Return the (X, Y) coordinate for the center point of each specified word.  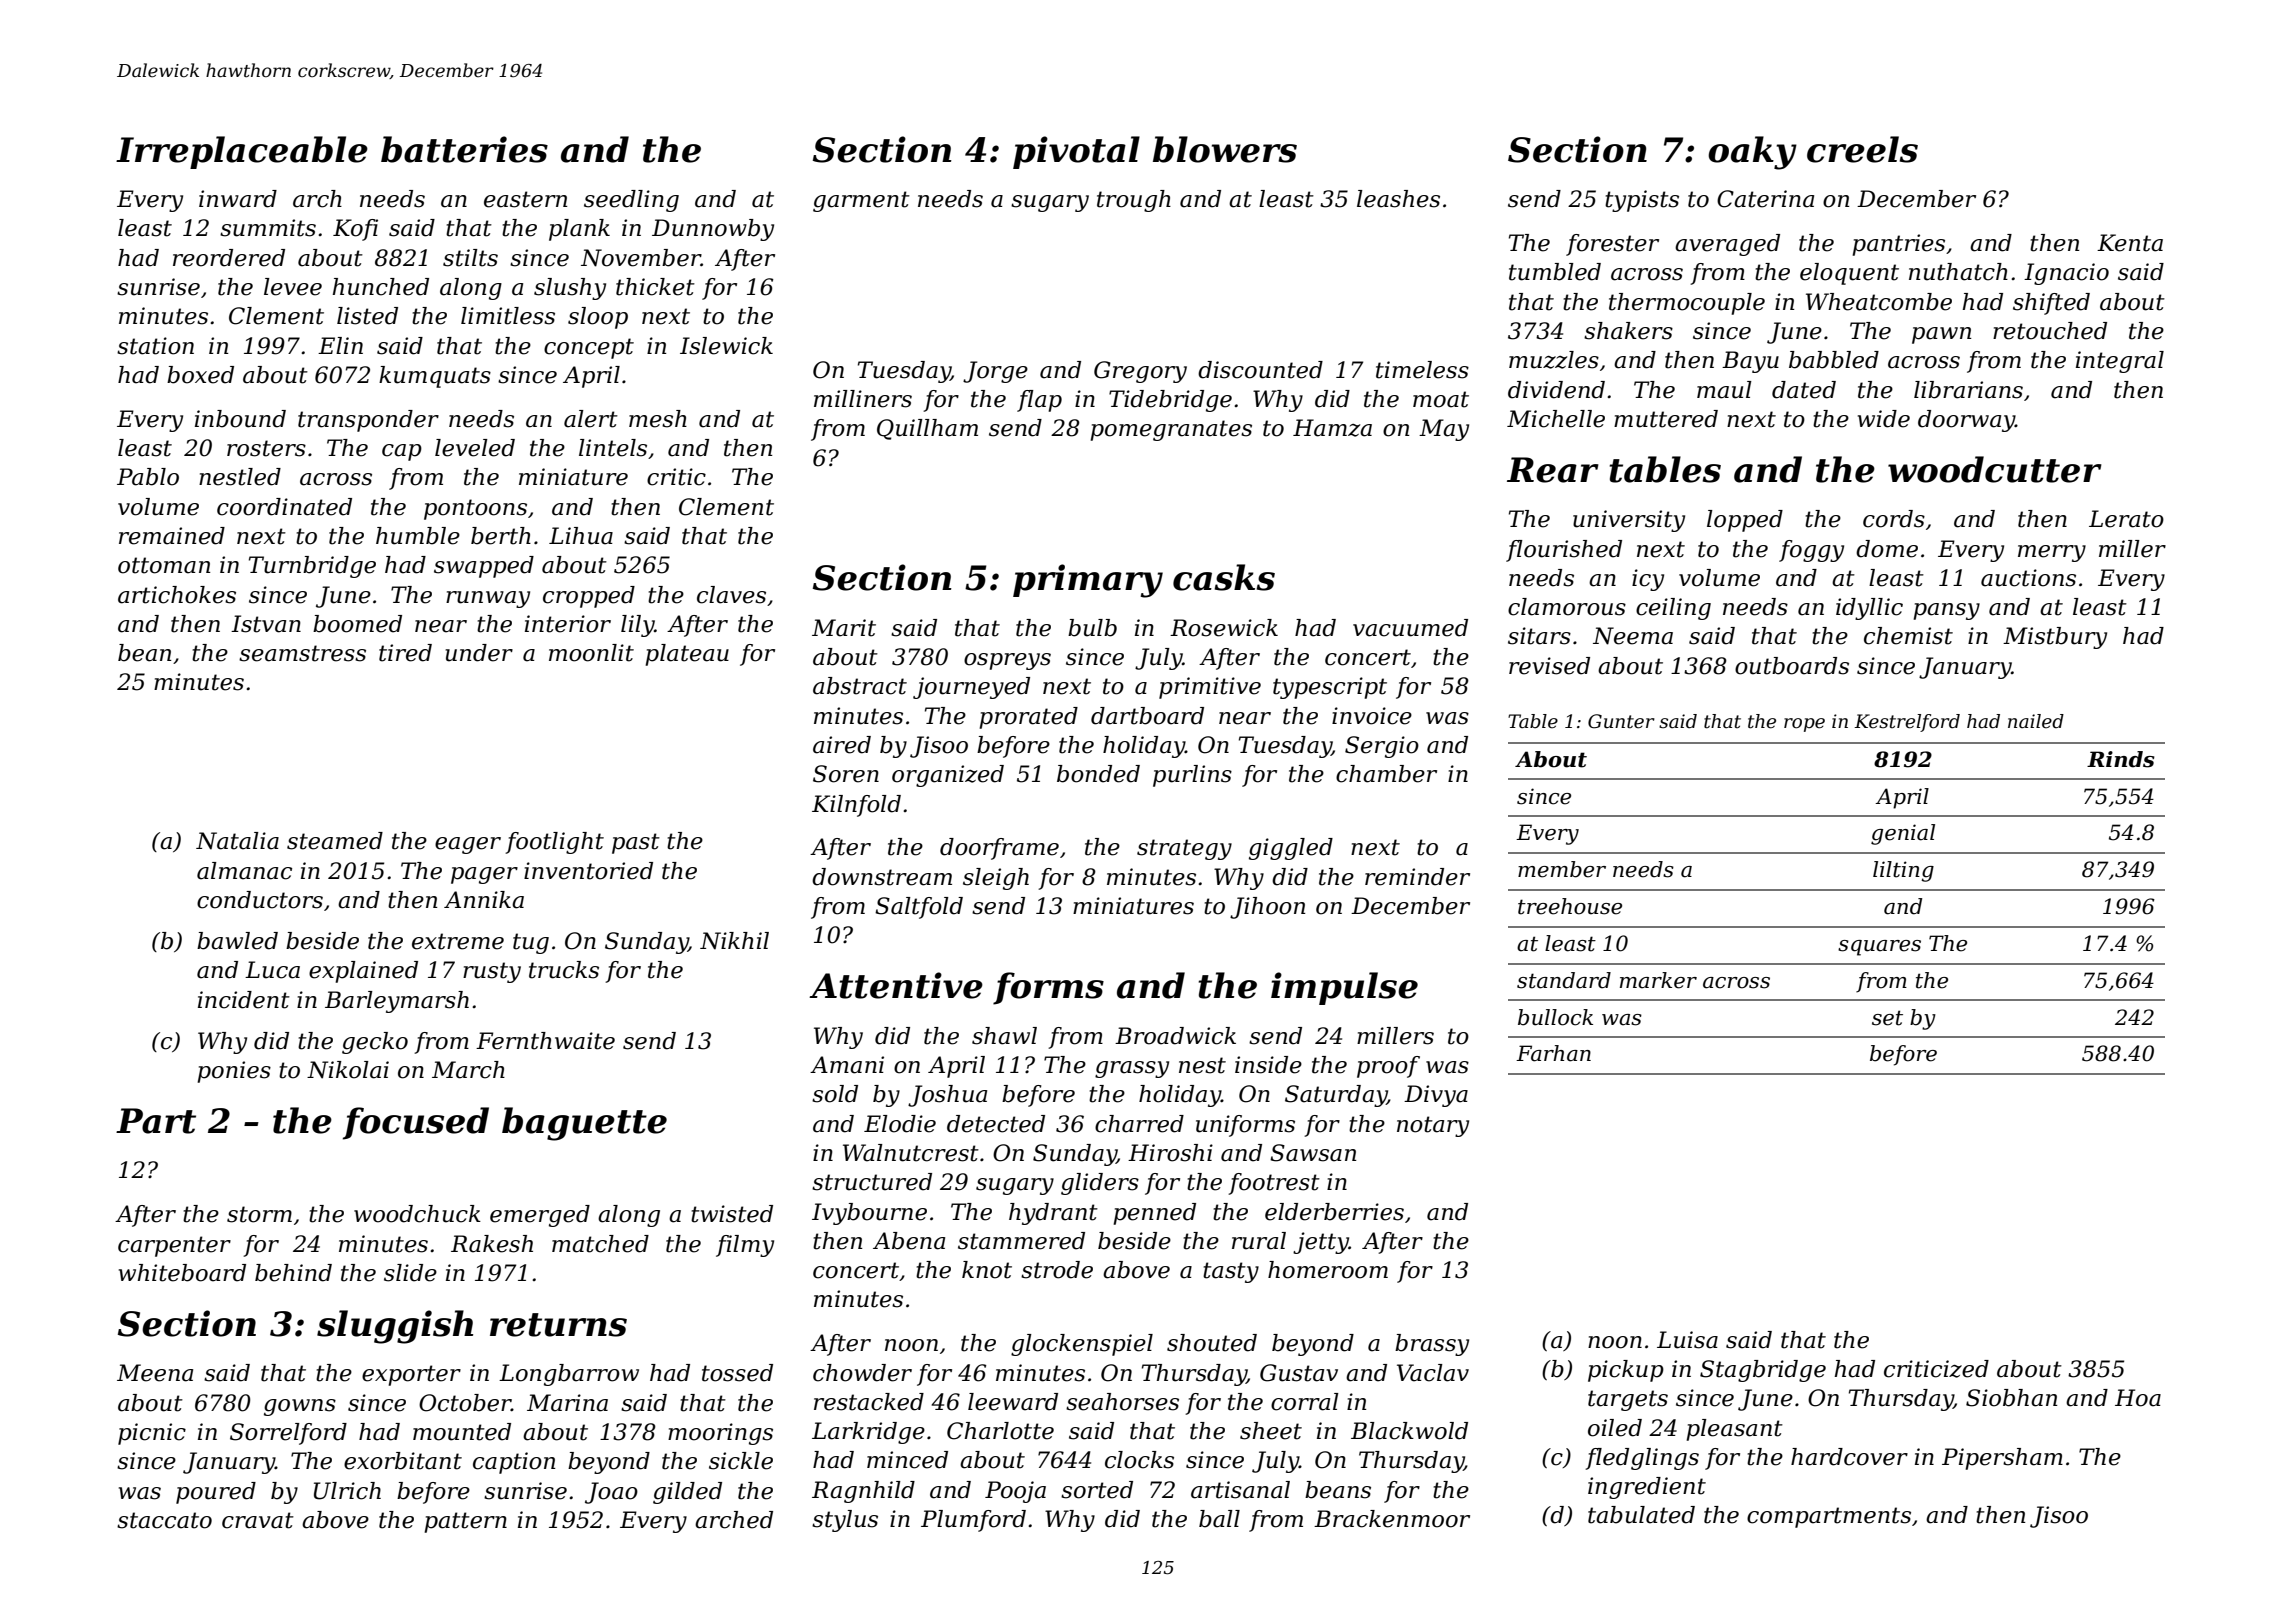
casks (1224, 577)
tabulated (1641, 1515)
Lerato (2126, 519)
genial (1903, 834)
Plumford (973, 1521)
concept (589, 348)
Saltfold (919, 908)
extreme (458, 941)
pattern (466, 1522)
